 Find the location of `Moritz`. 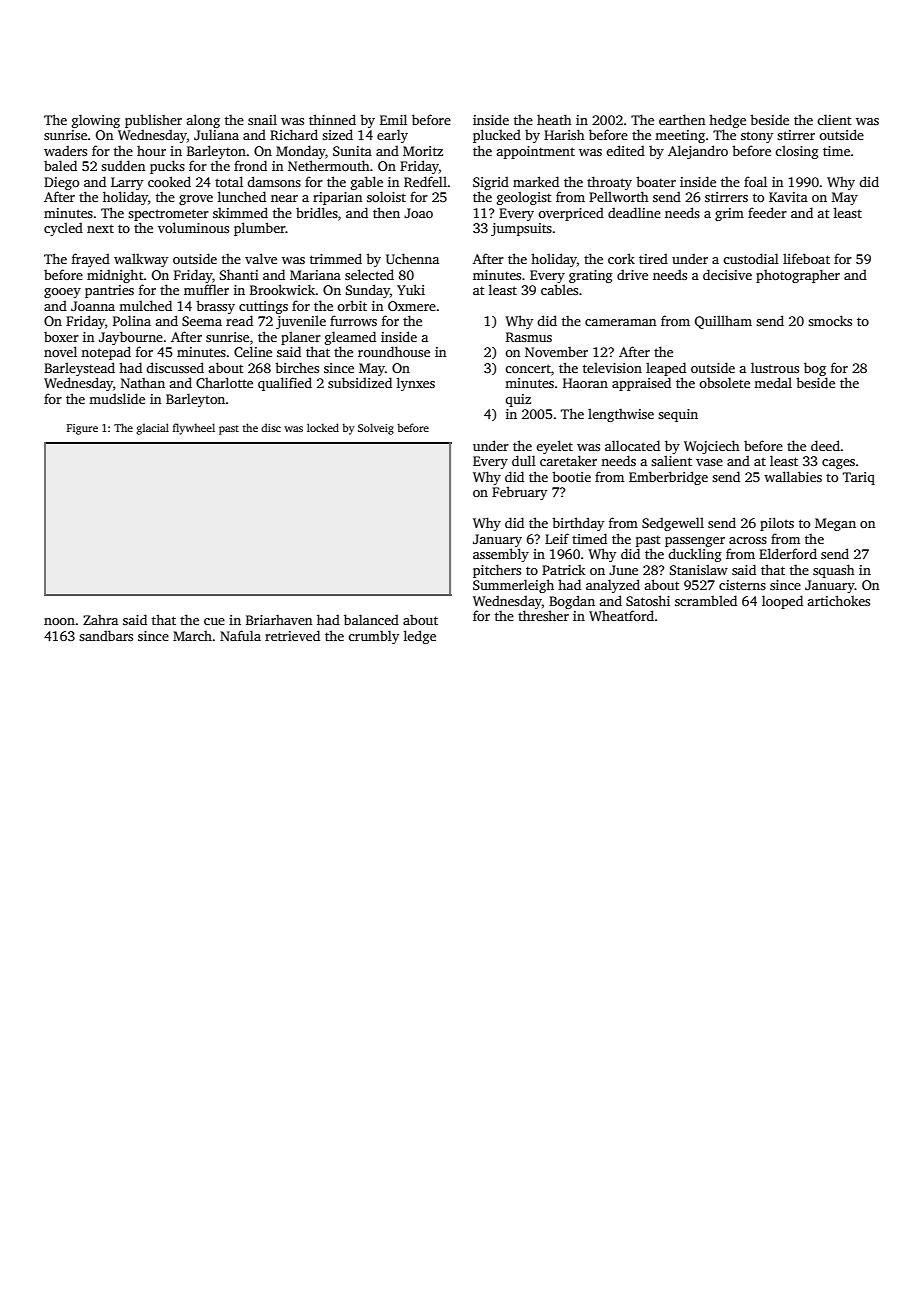

Moritz is located at coordinates (423, 151).
